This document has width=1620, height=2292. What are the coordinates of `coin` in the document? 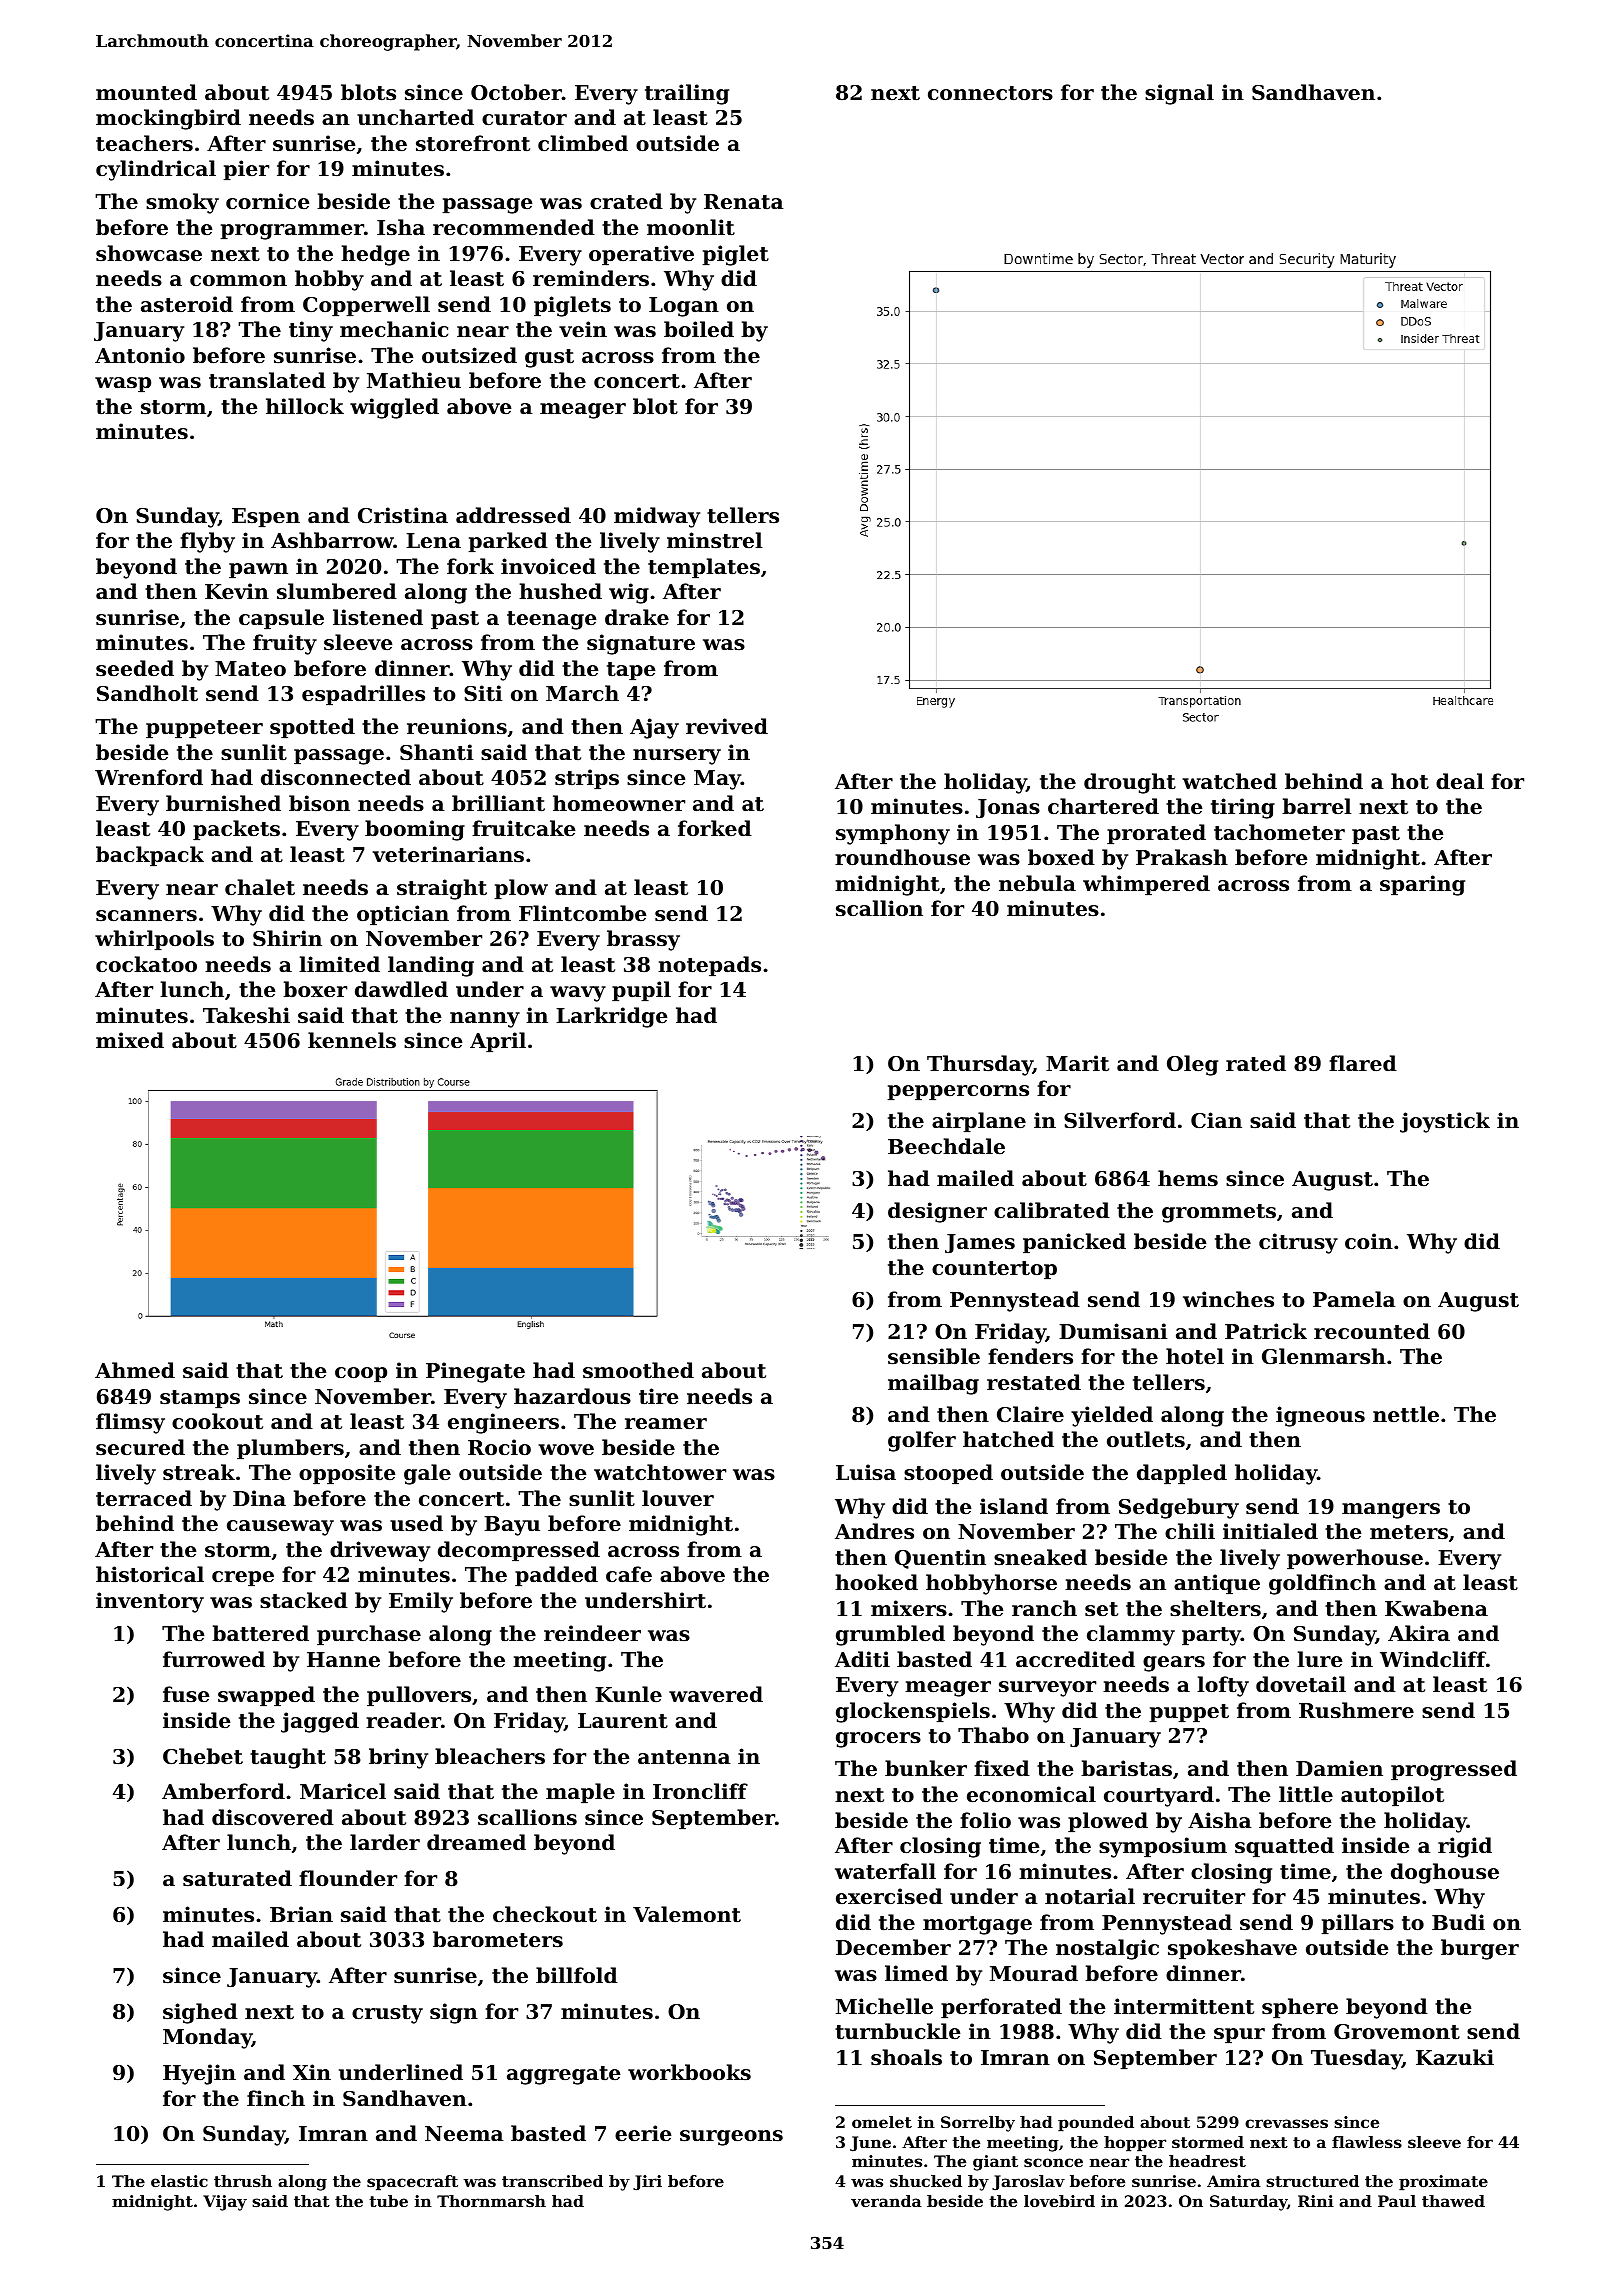 It's located at (1369, 1241).
